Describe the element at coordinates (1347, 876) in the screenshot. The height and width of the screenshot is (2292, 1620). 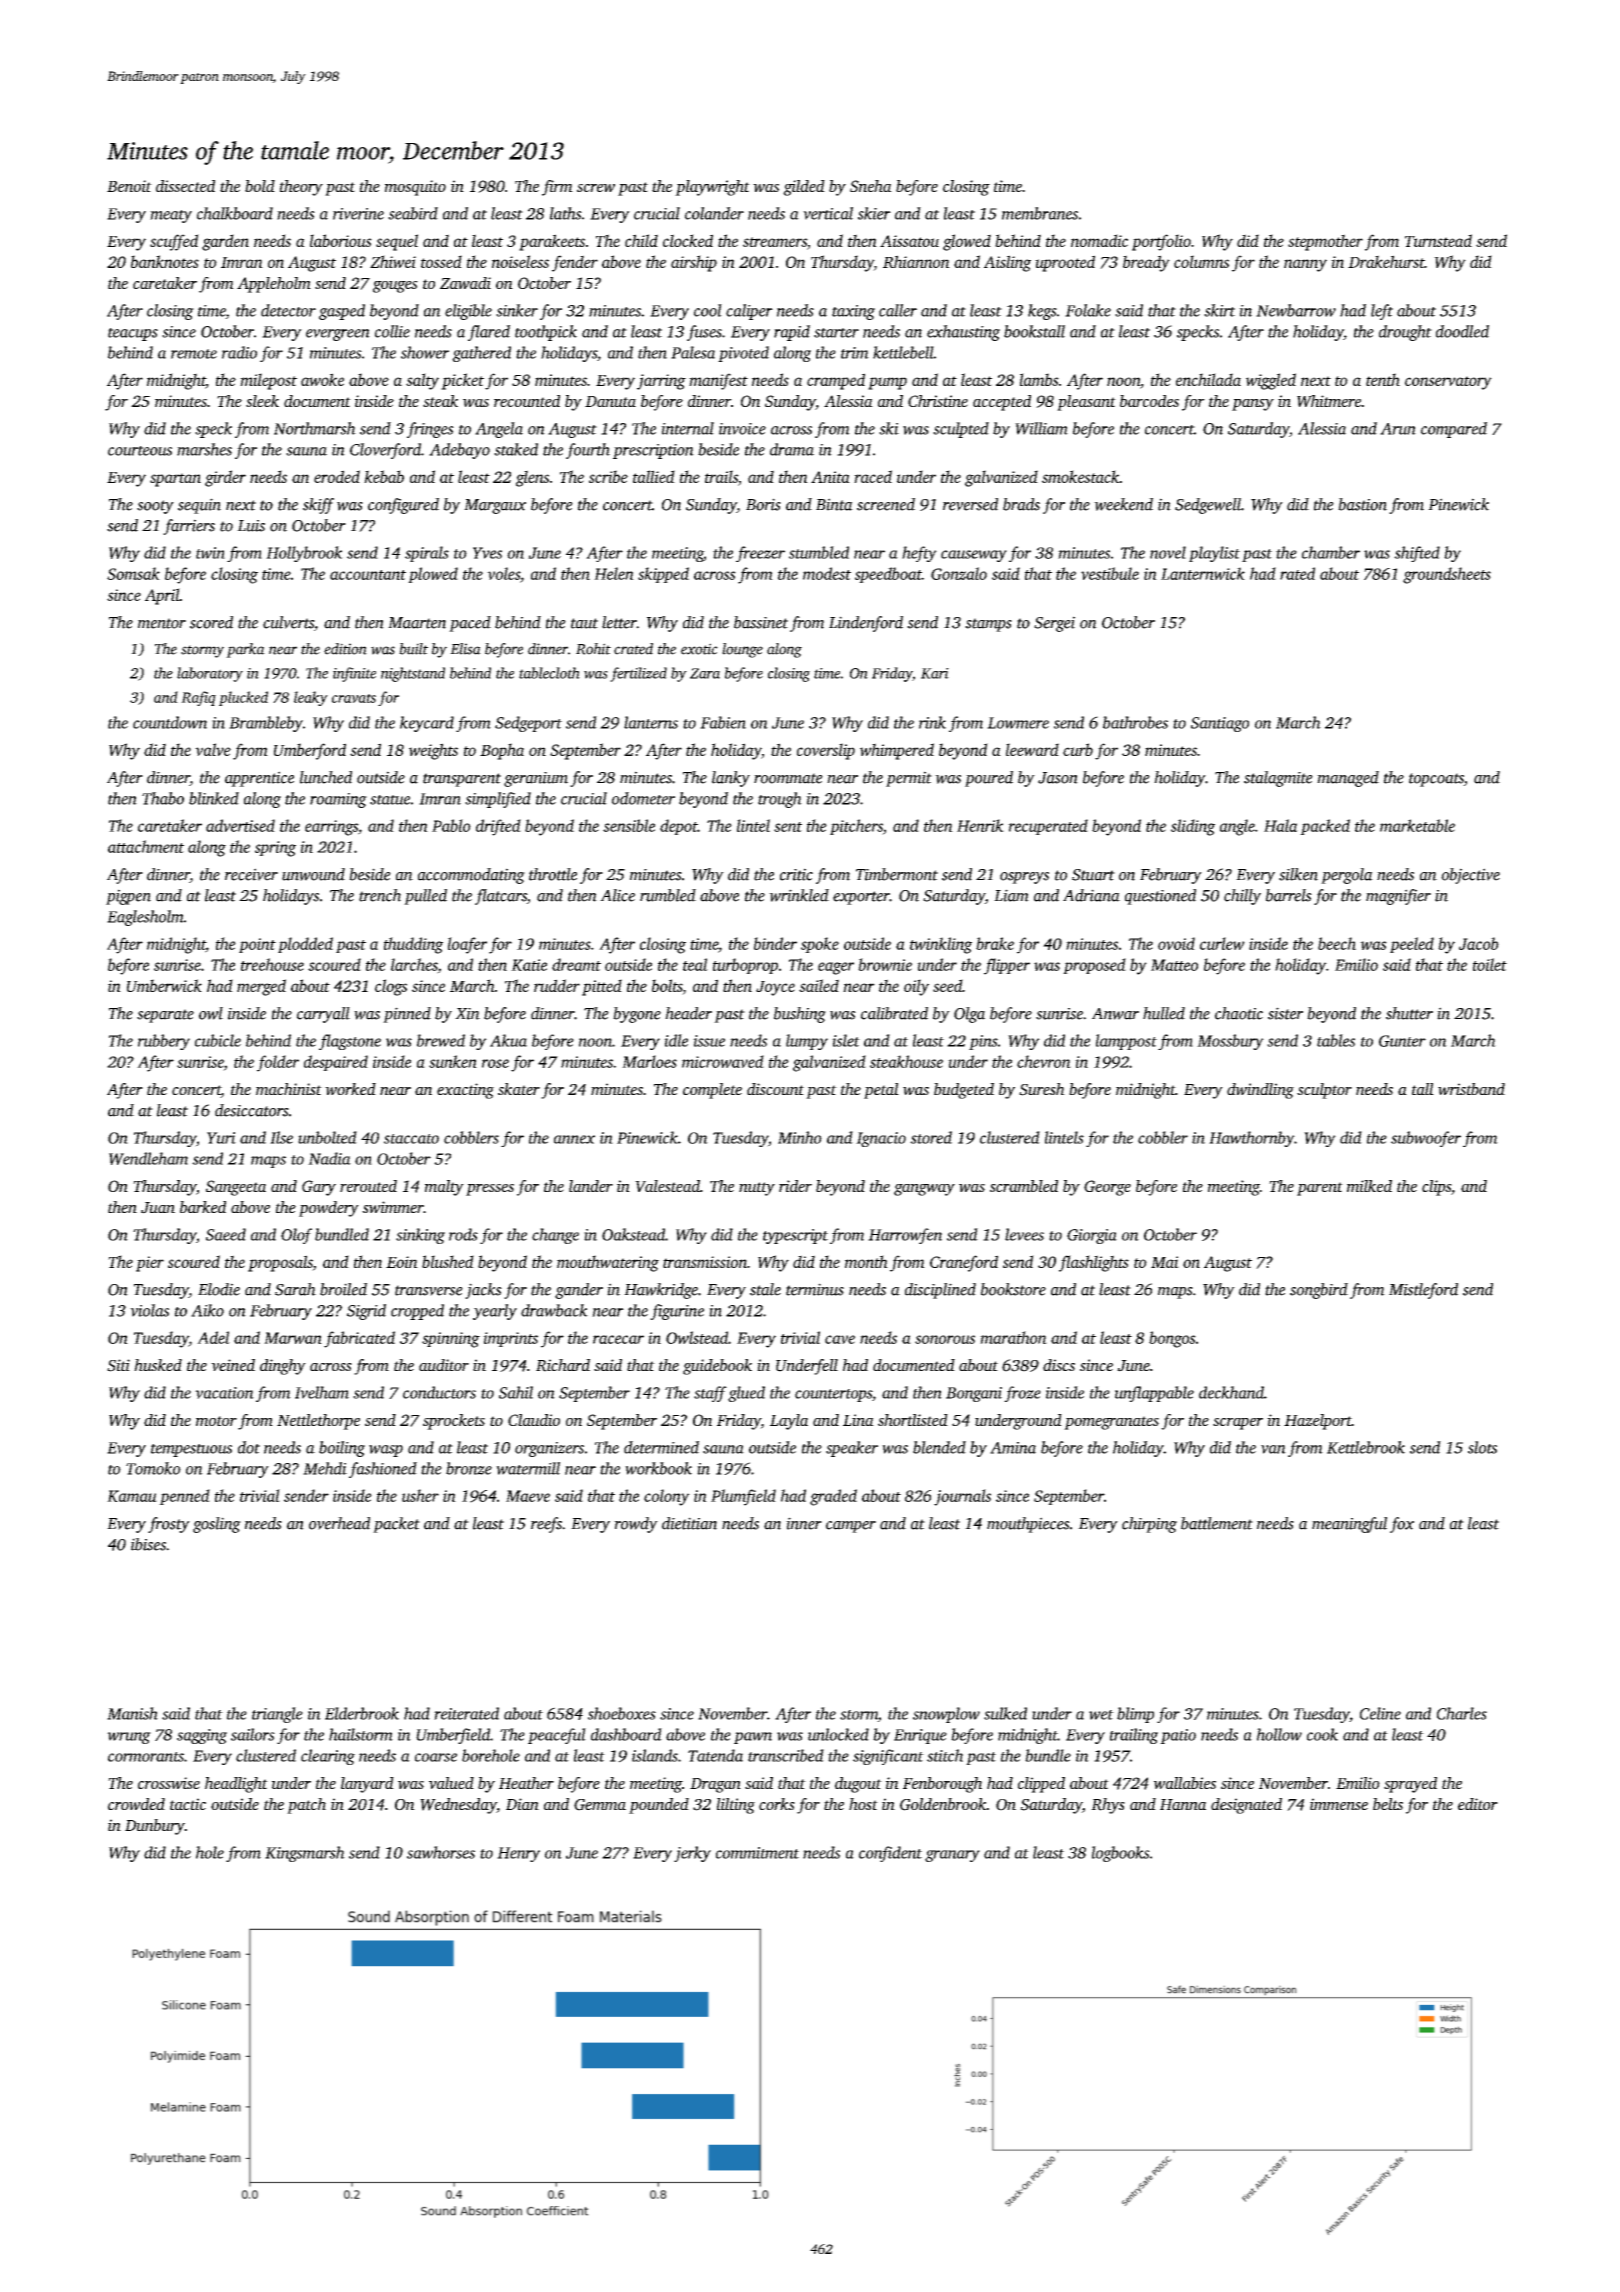
I see `pergola` at that location.
